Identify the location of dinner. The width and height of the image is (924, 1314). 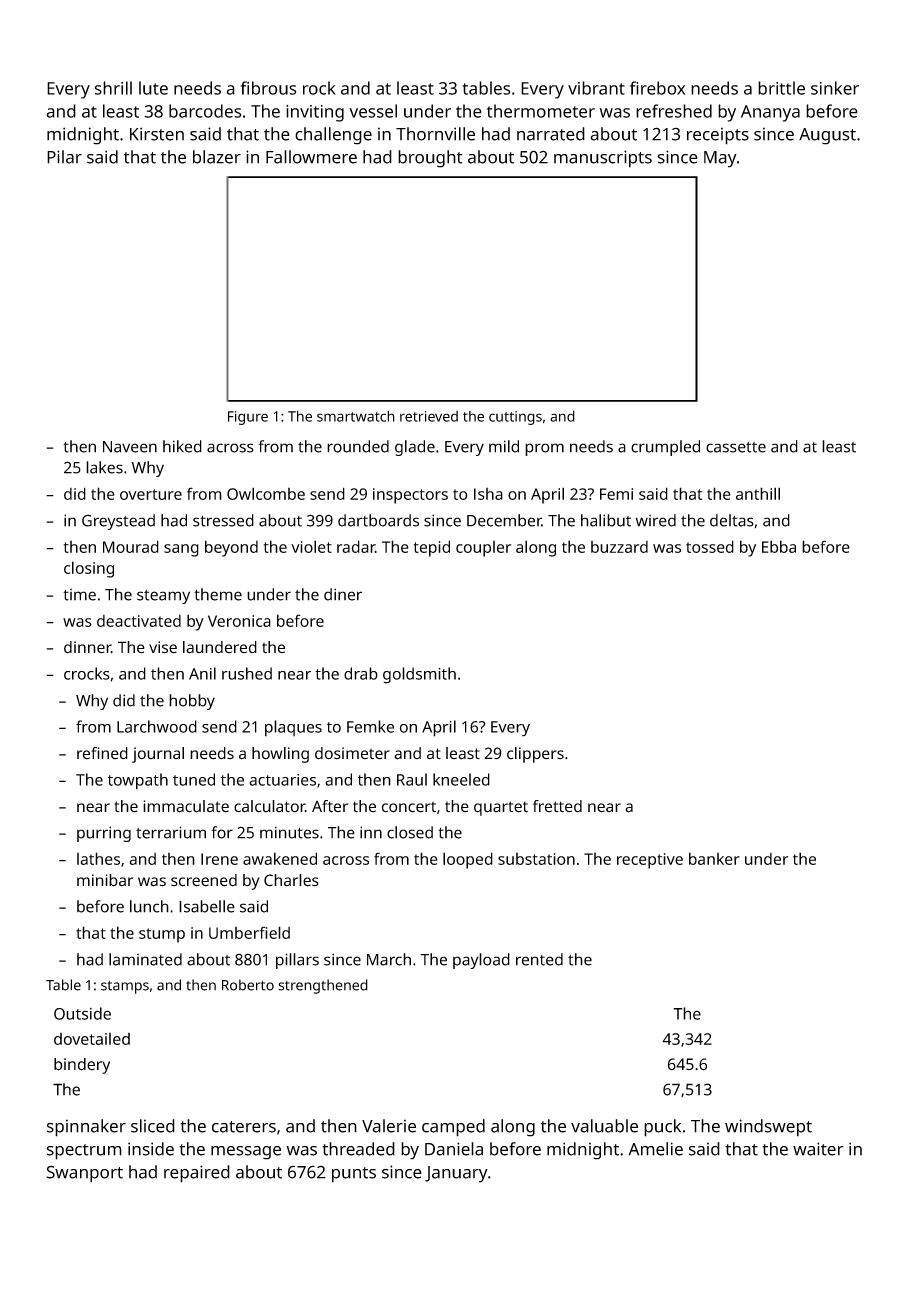
(87, 647).
